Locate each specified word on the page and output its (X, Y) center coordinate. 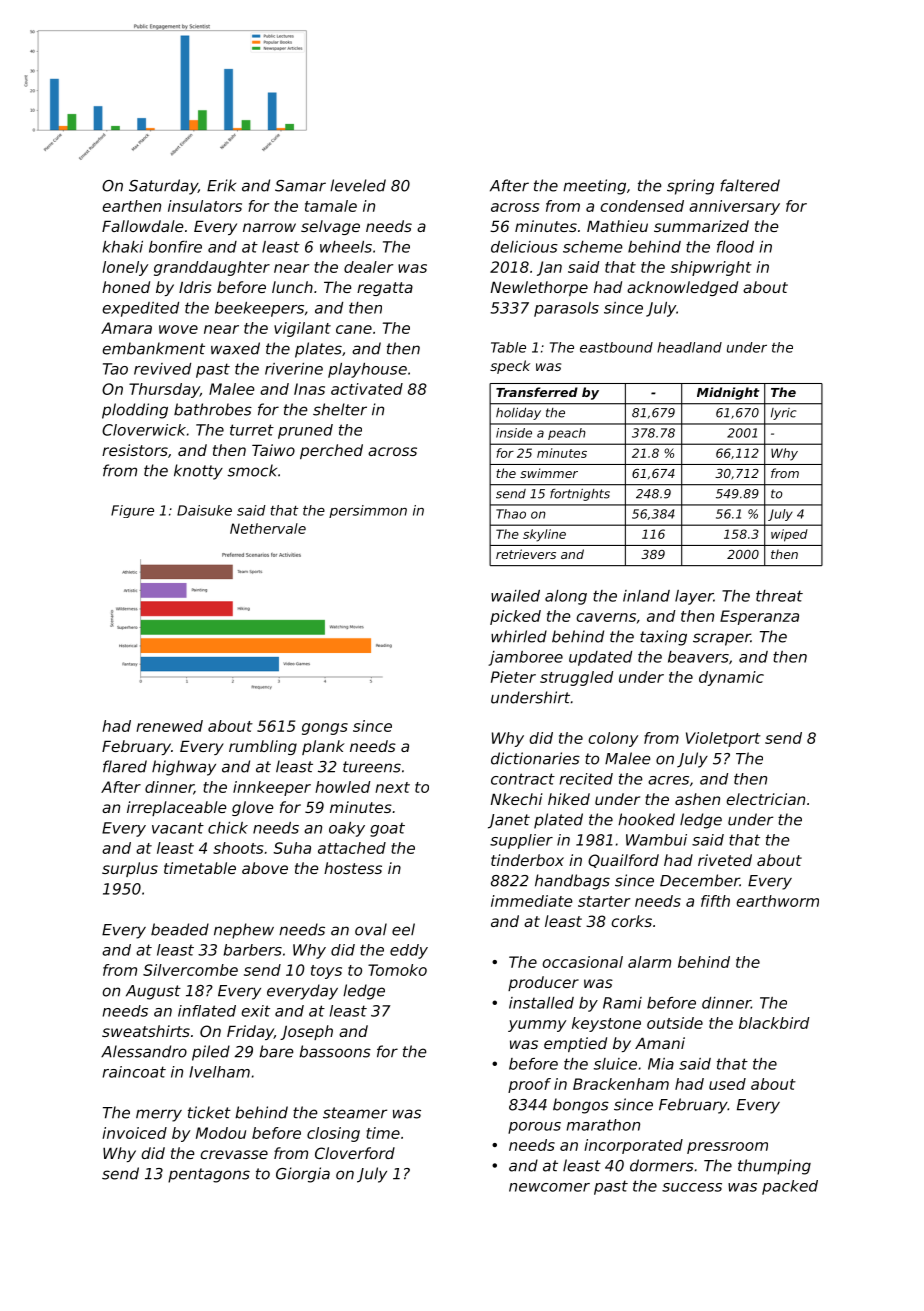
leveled (358, 185)
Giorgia (303, 1175)
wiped (789, 535)
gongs (325, 729)
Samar (300, 186)
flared (125, 766)
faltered (750, 185)
